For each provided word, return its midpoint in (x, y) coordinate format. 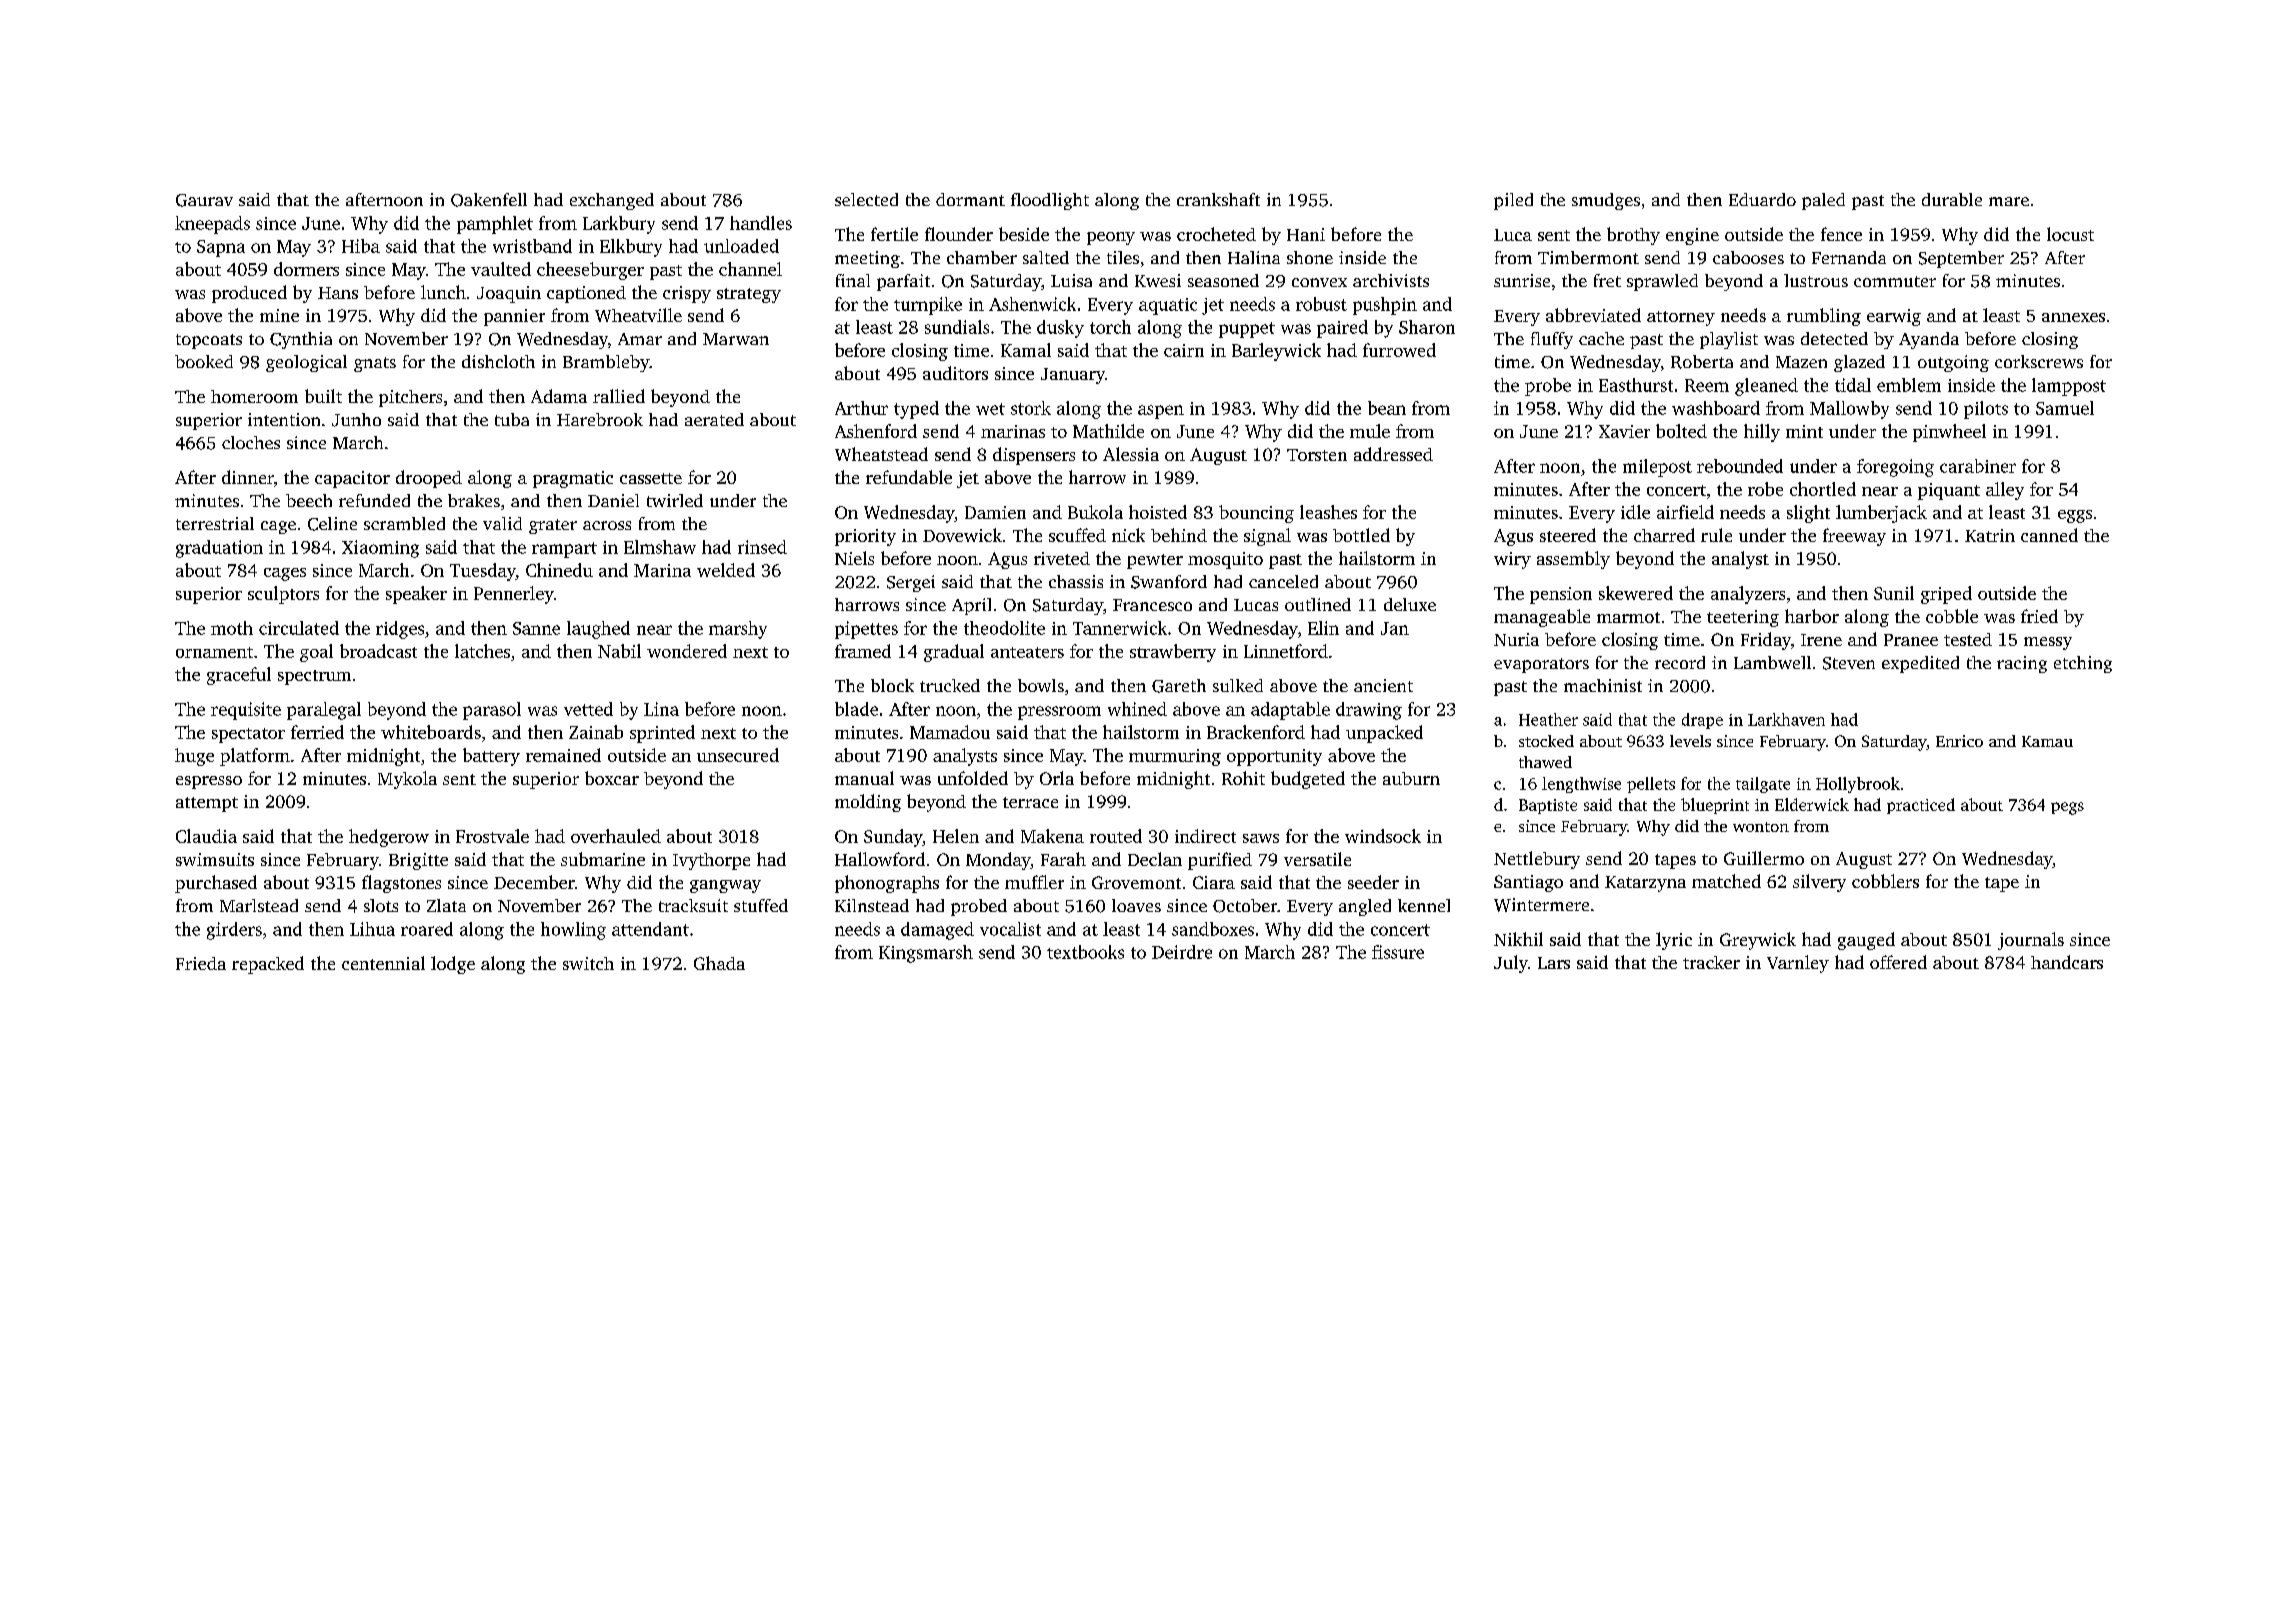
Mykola (407, 780)
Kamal (1026, 350)
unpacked (1384, 734)
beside (1024, 234)
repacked (268, 965)
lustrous (1816, 280)
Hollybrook (1858, 785)
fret (1607, 280)
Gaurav (204, 200)
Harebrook (600, 419)
